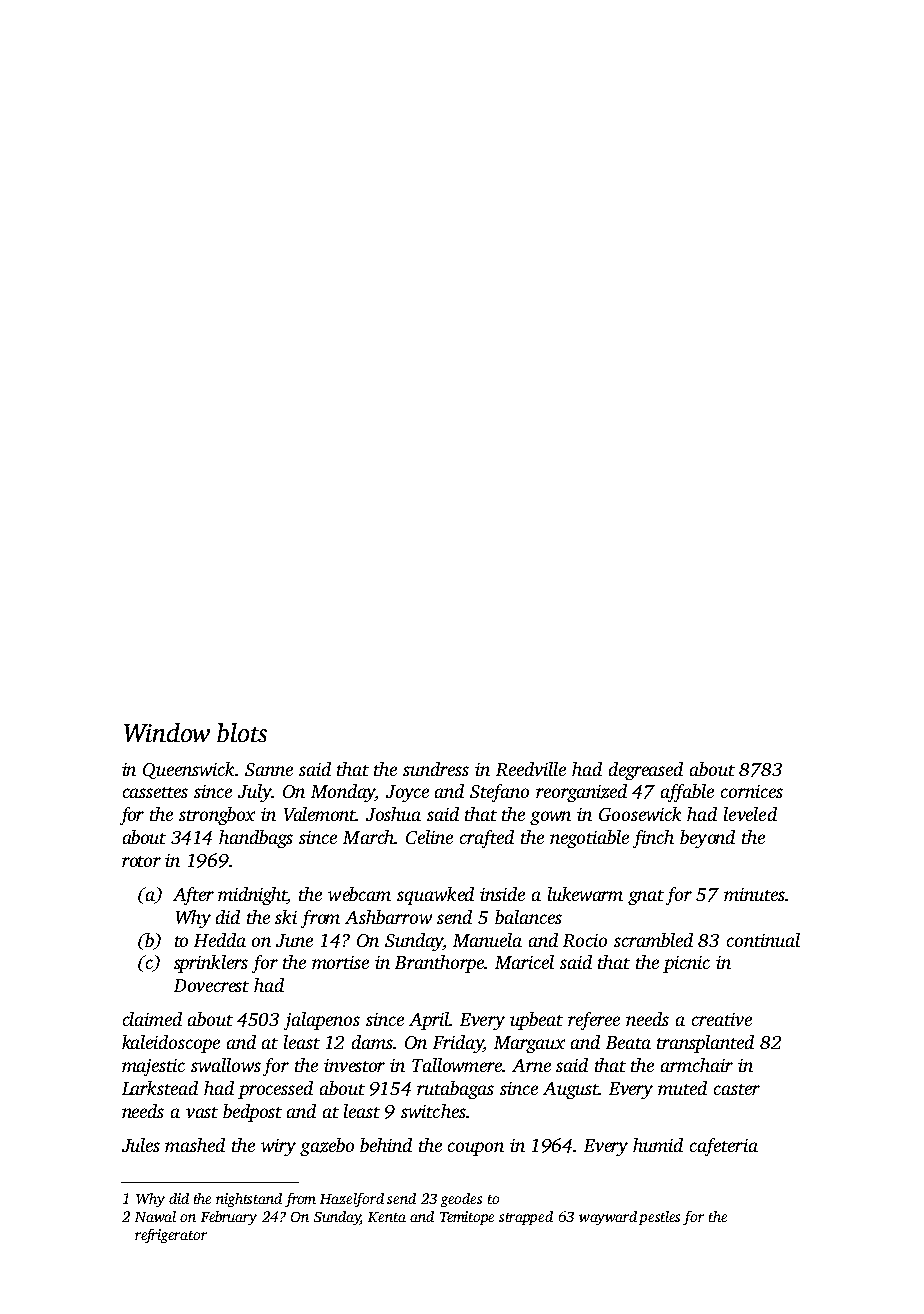 This image has height=1314, width=924. What do you see at coordinates (754, 894) in the image?
I see `minutes` at bounding box center [754, 894].
